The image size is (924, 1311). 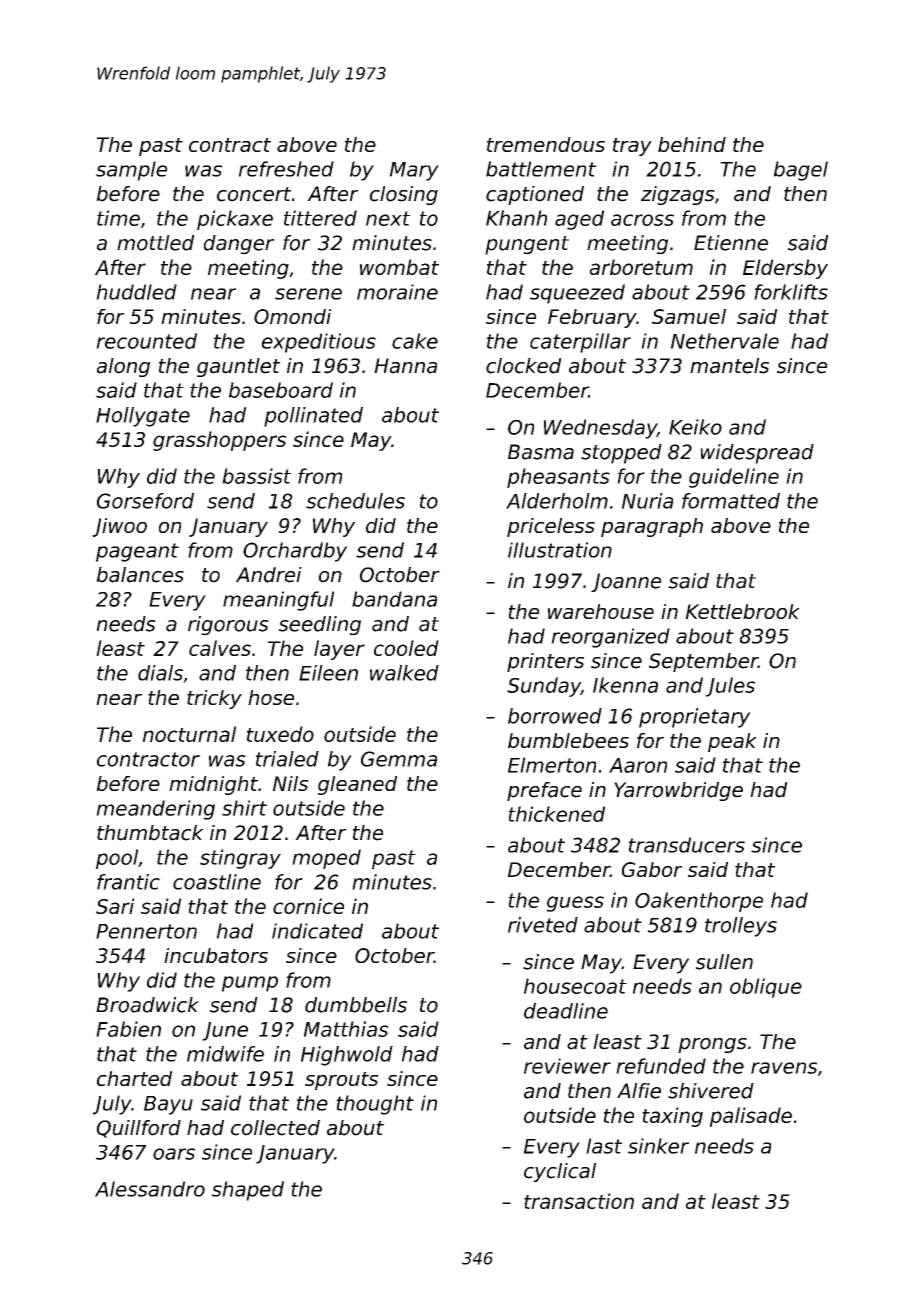 I want to click on transducers, so click(x=687, y=845).
